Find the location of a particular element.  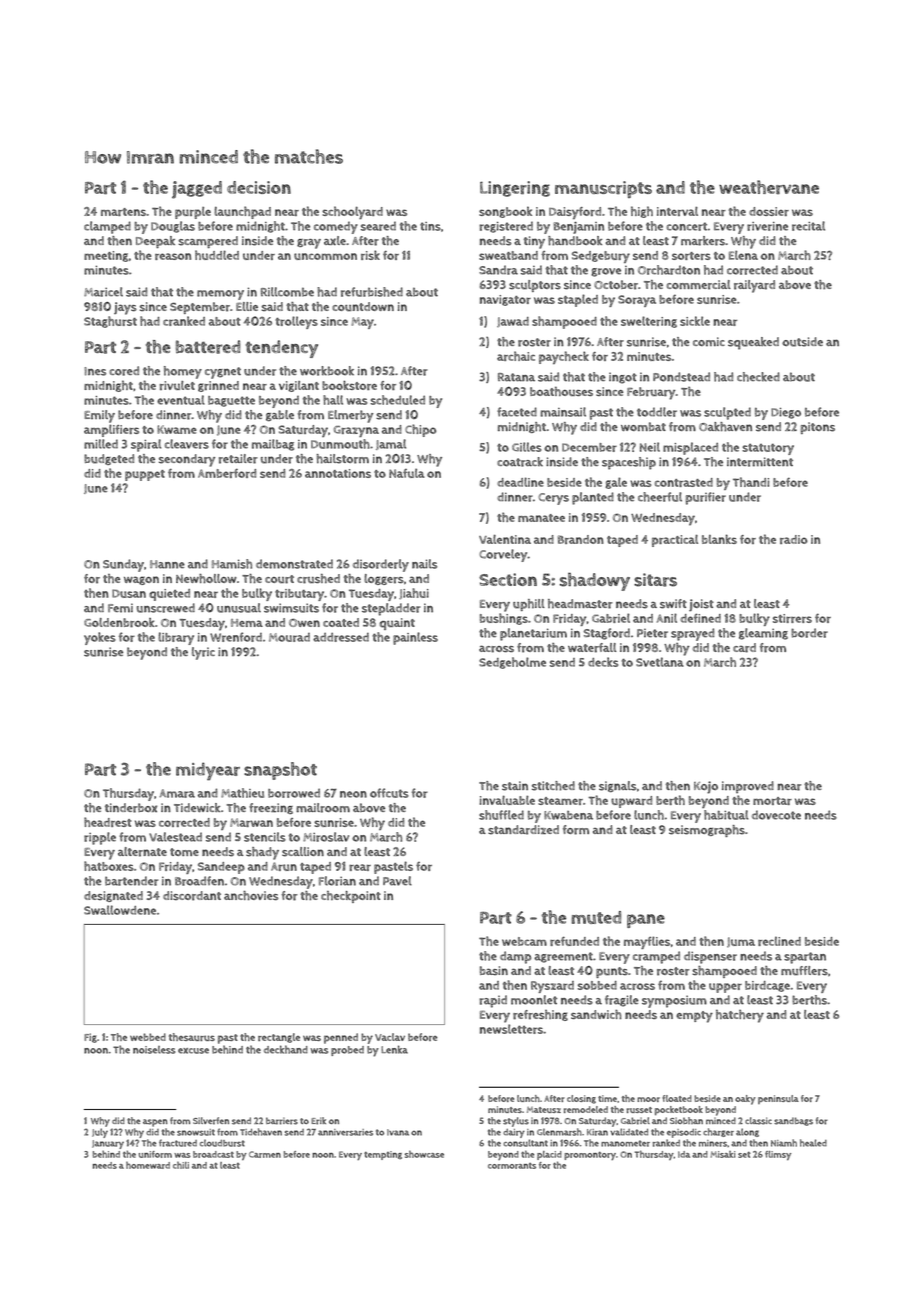

martens is located at coordinates (123, 212).
